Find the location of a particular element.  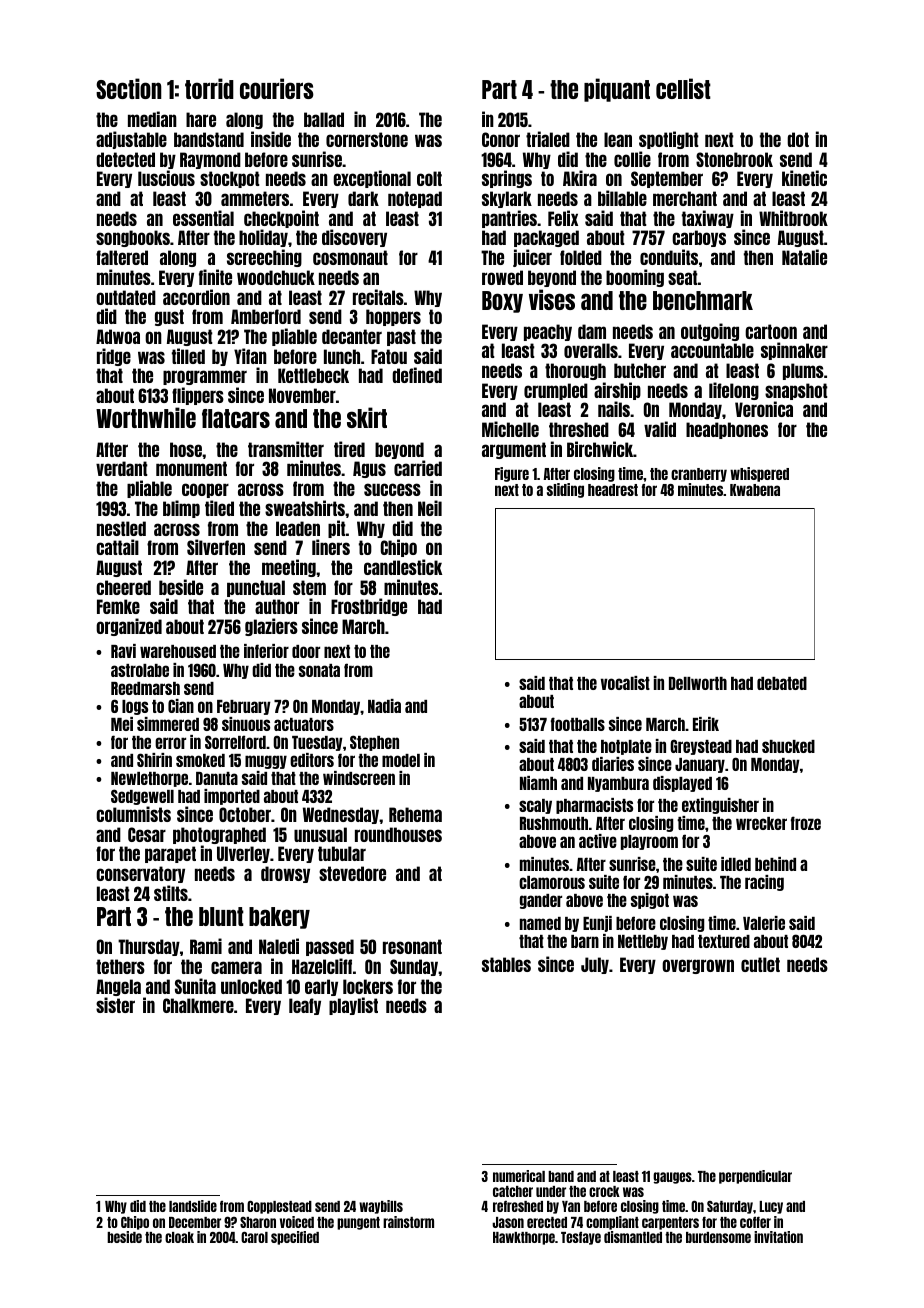

columnists is located at coordinates (133, 814).
